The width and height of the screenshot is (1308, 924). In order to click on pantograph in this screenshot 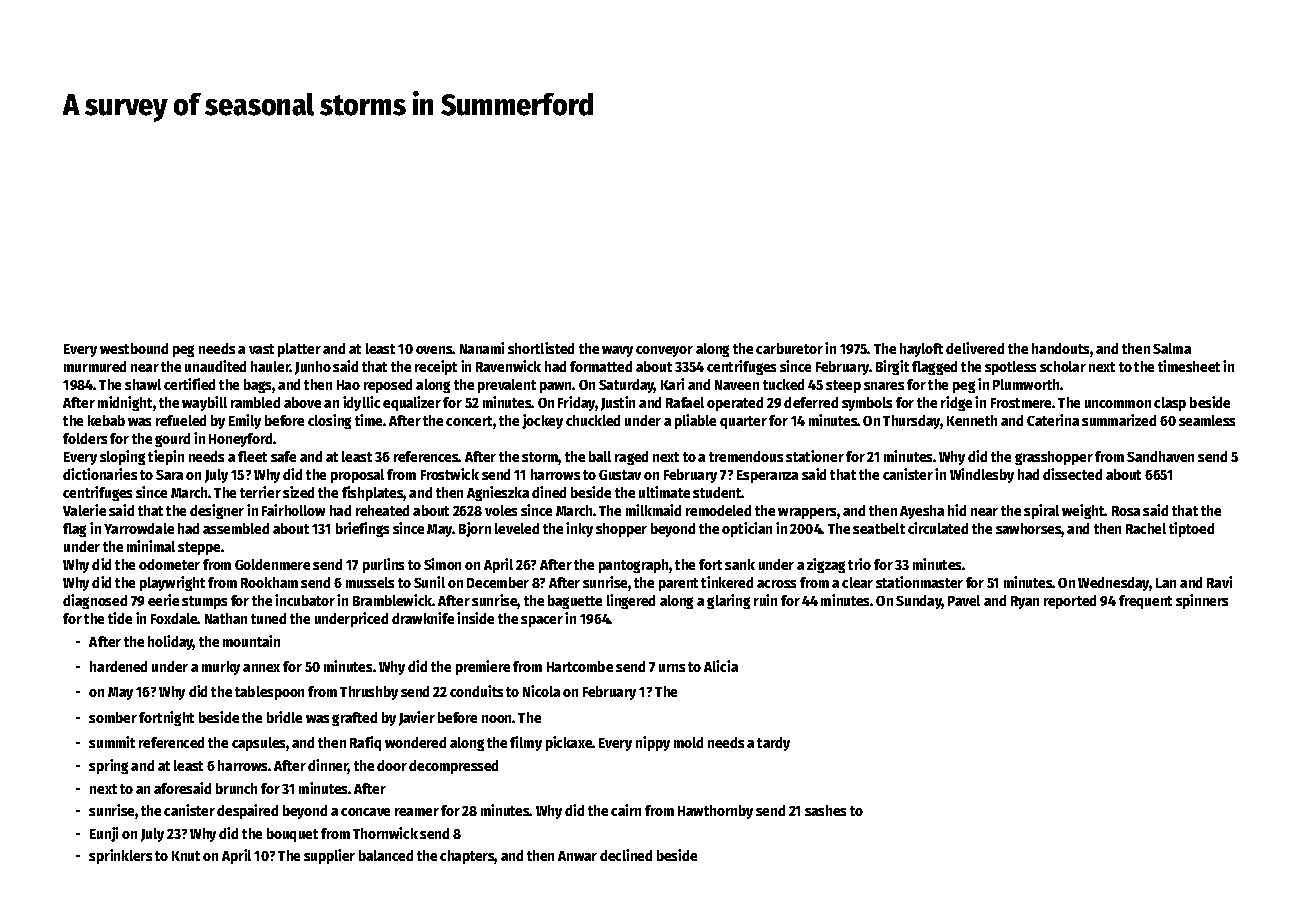, I will do `click(633, 566)`.
